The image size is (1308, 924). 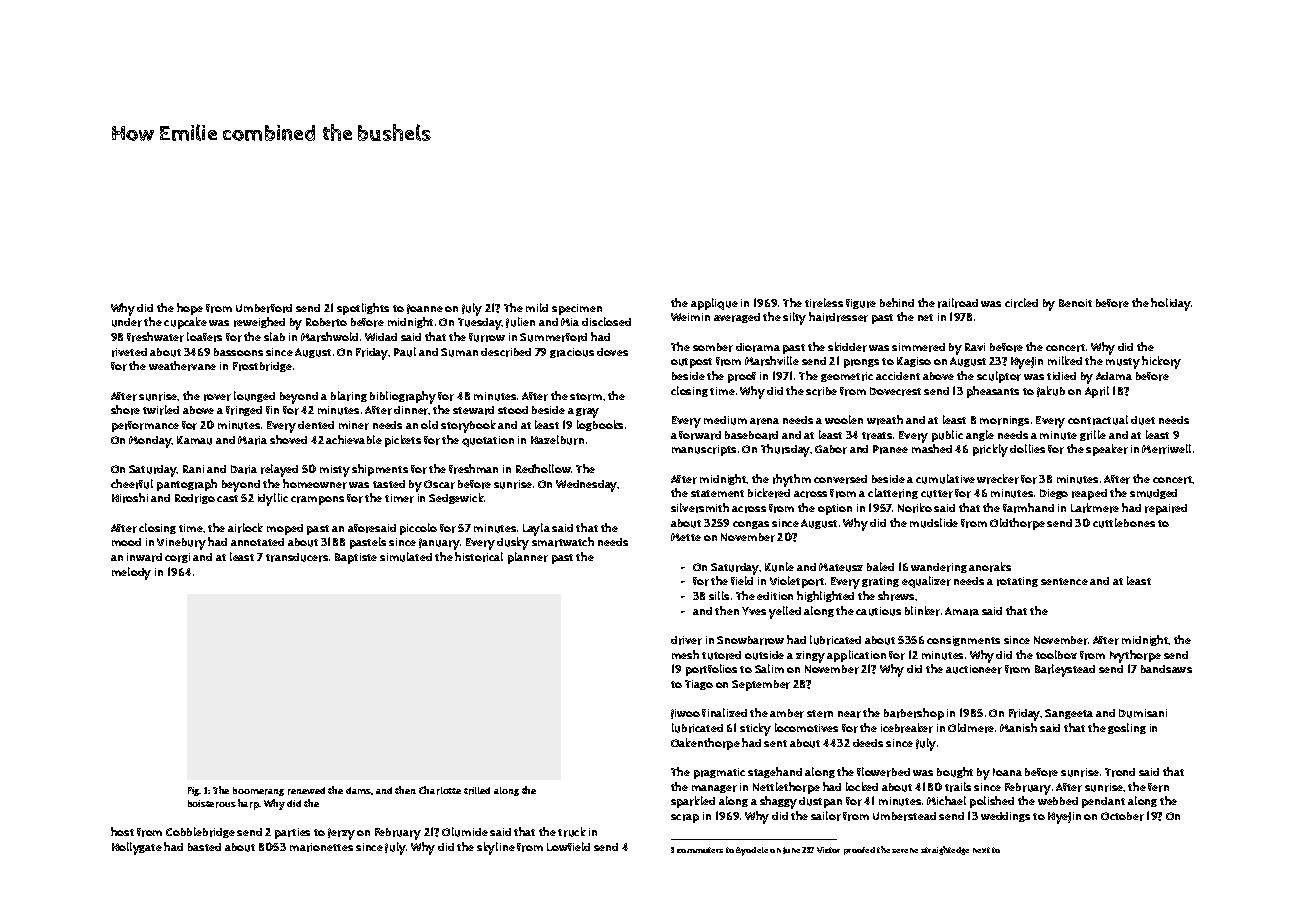 I want to click on Umberford, so click(x=264, y=308).
